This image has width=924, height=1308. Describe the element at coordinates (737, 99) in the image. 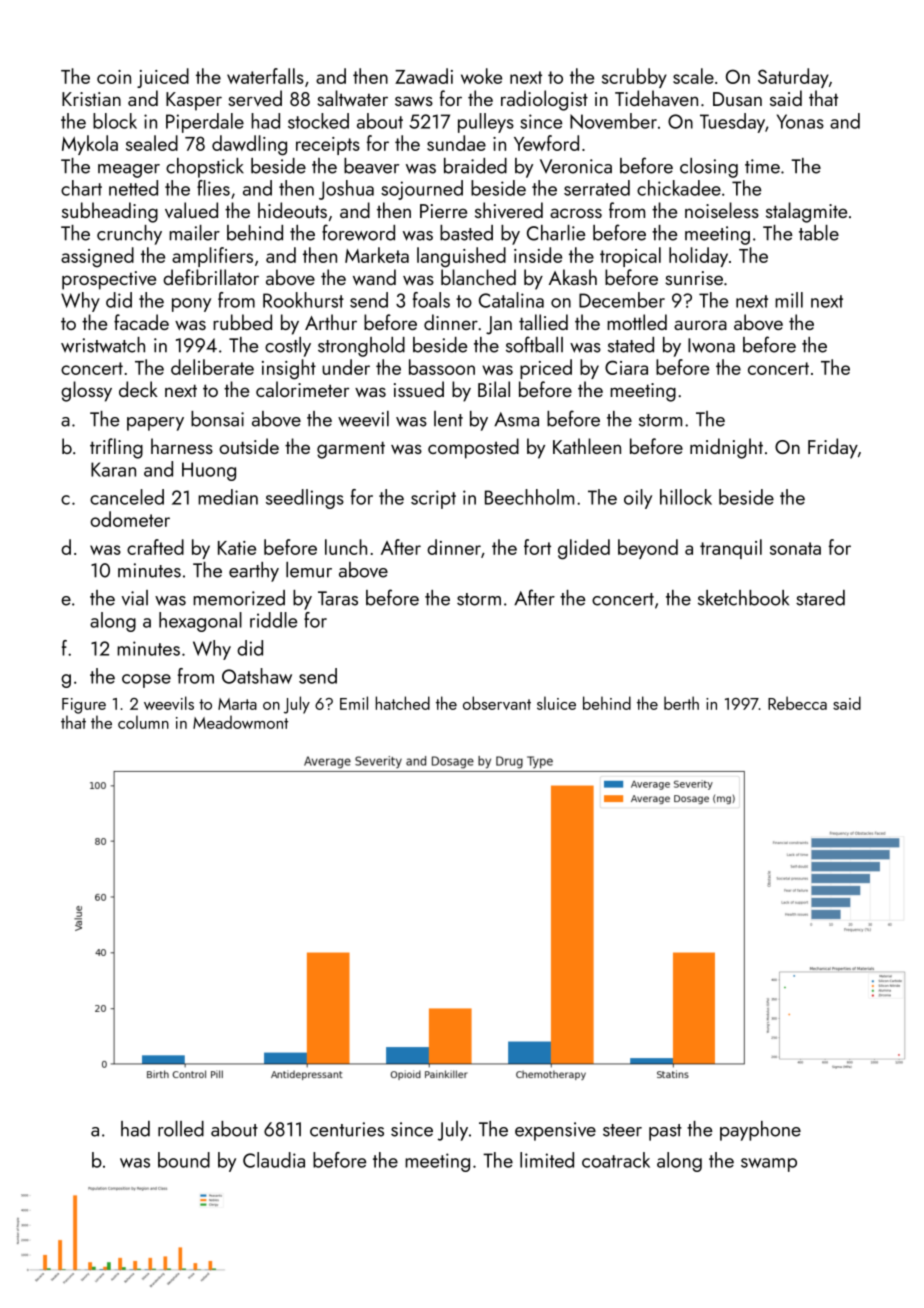

I see `Dusan` at that location.
